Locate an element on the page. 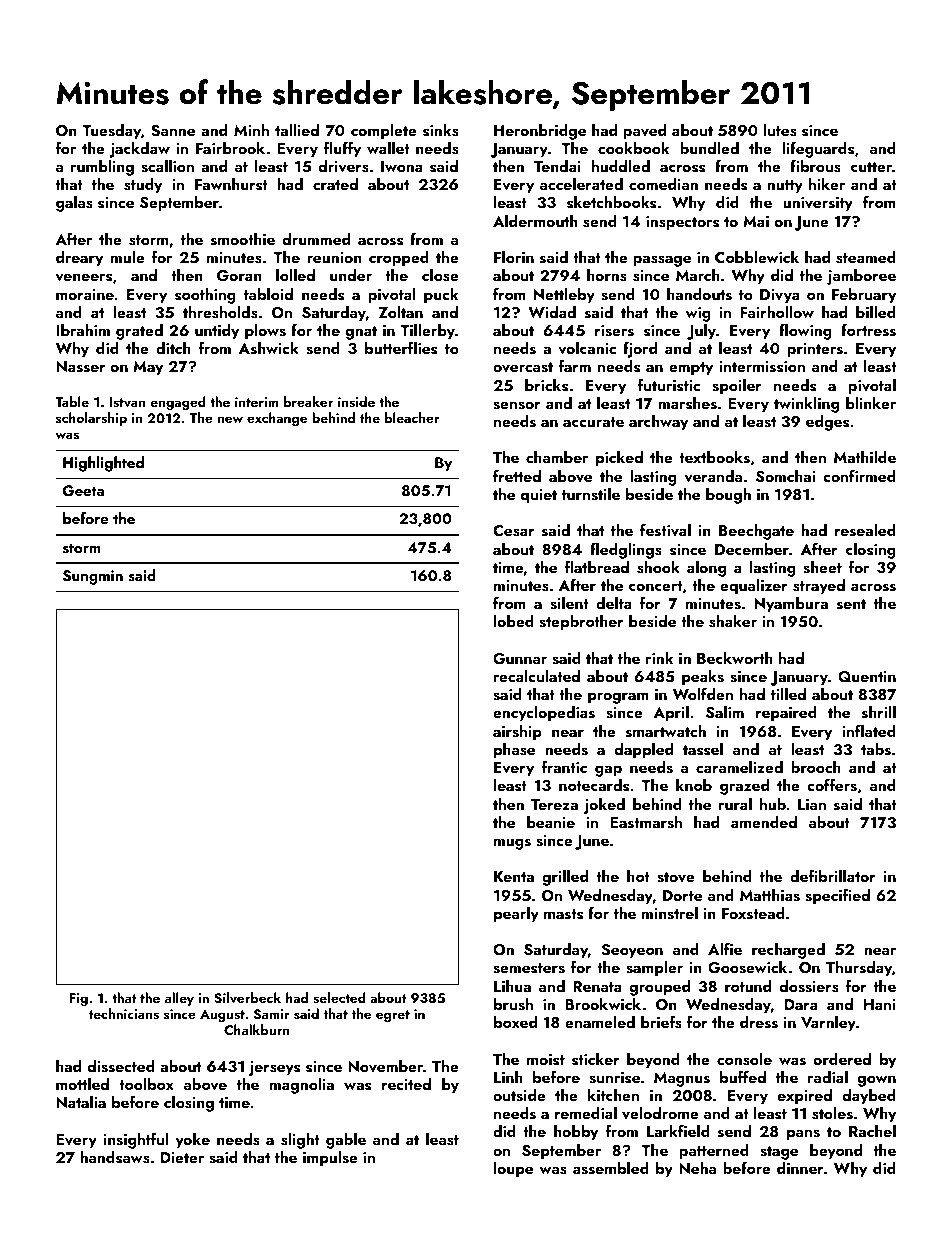 This page has width=952, height=1233. Cobblewick is located at coordinates (757, 257).
